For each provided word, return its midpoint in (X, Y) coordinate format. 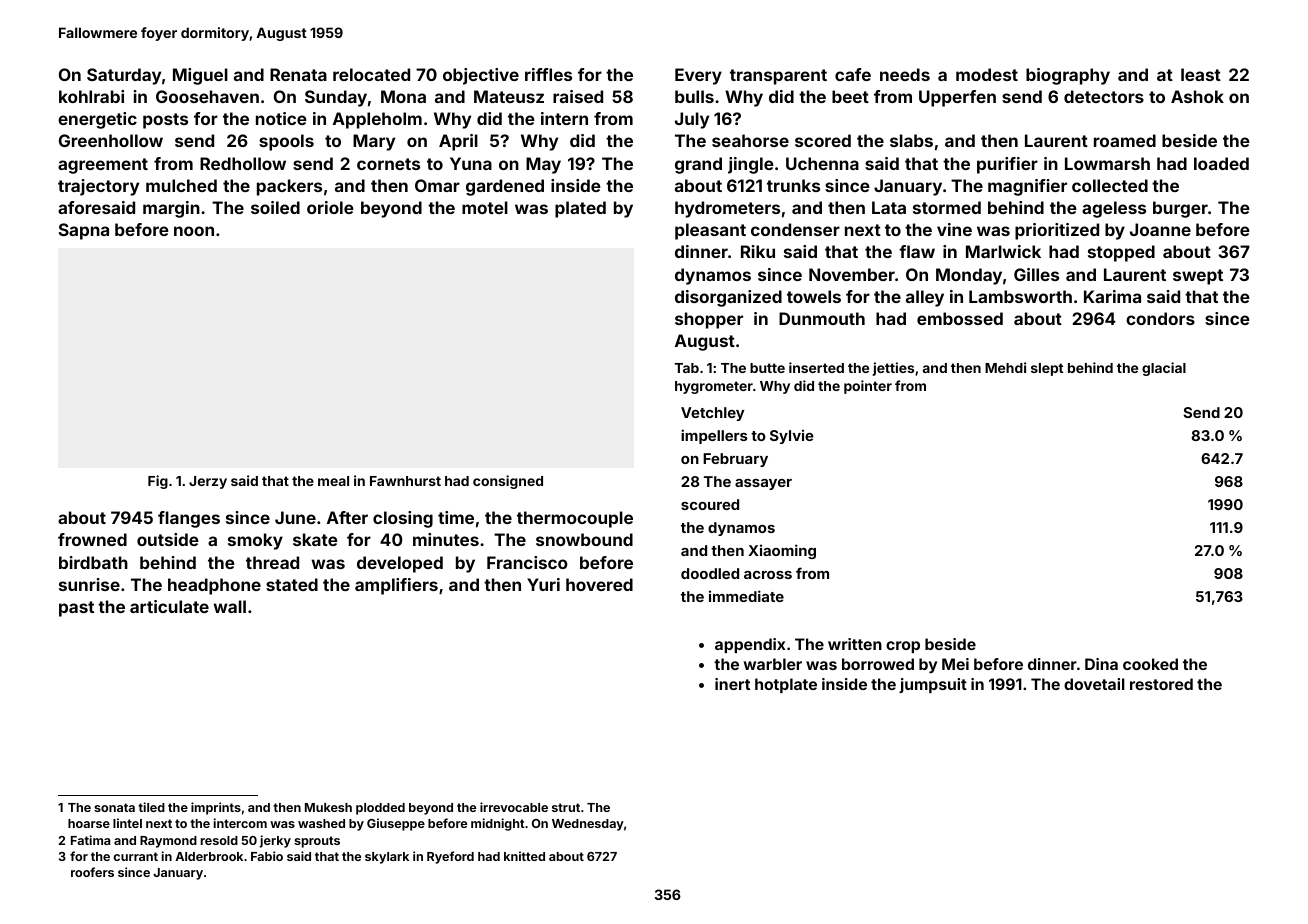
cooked (1150, 664)
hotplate (786, 685)
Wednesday (588, 825)
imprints (216, 808)
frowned (92, 539)
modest (987, 74)
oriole (330, 207)
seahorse (750, 140)
